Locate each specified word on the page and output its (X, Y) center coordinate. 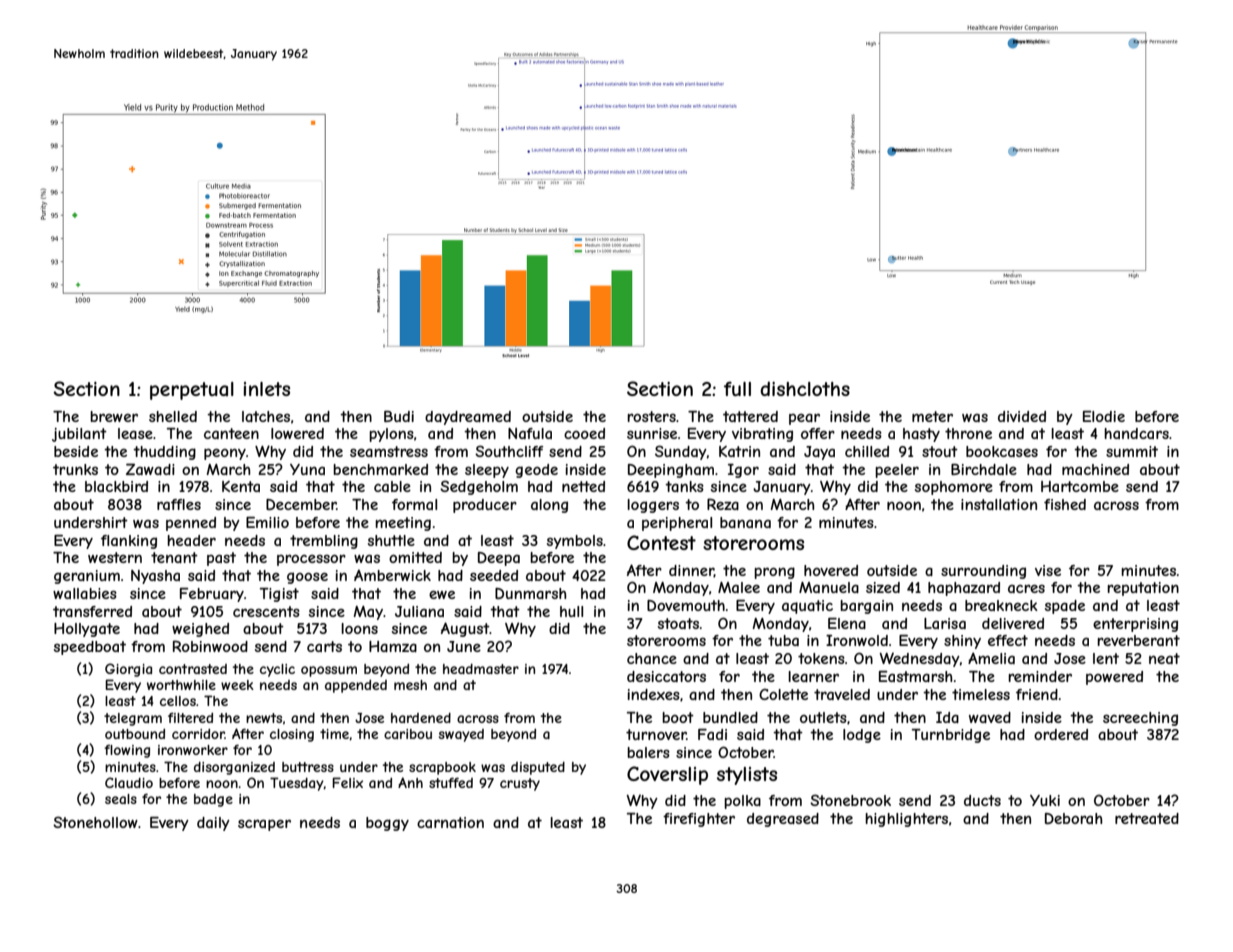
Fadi (712, 734)
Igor (743, 471)
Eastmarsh (916, 676)
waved (990, 717)
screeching (1140, 719)
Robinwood (210, 646)
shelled (173, 416)
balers (648, 752)
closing (292, 735)
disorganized (234, 768)
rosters (651, 416)
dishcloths (805, 388)
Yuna (307, 469)
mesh (410, 685)
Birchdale (984, 469)
